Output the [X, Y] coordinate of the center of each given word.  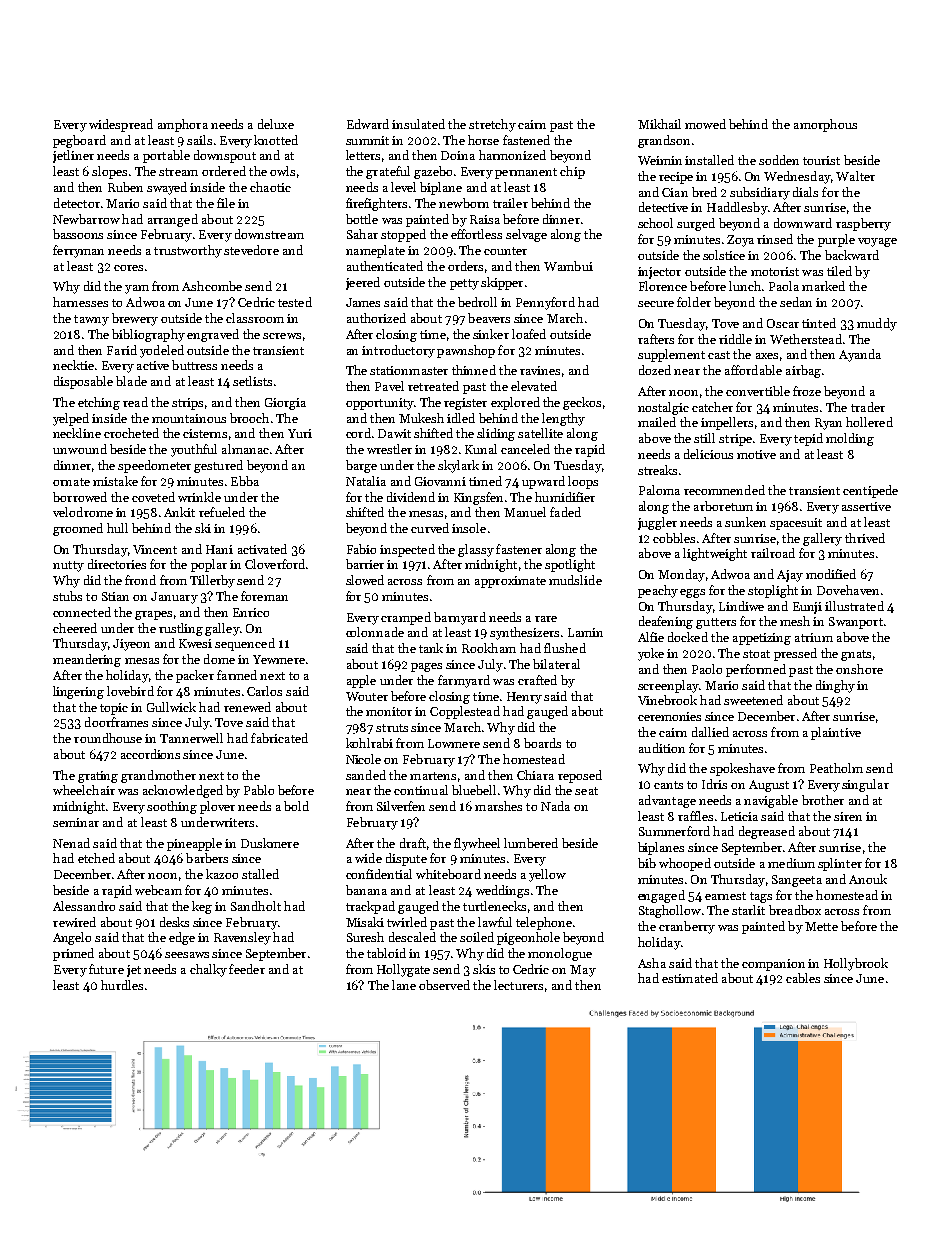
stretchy [492, 125]
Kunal [481, 449]
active [153, 365]
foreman [264, 596]
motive [756, 454]
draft [413, 843]
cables [803, 978]
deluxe [276, 124]
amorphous [825, 125]
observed [444, 985]
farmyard [464, 681]
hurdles [122, 985]
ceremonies [669, 716]
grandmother [158, 776]
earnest [725, 896]
